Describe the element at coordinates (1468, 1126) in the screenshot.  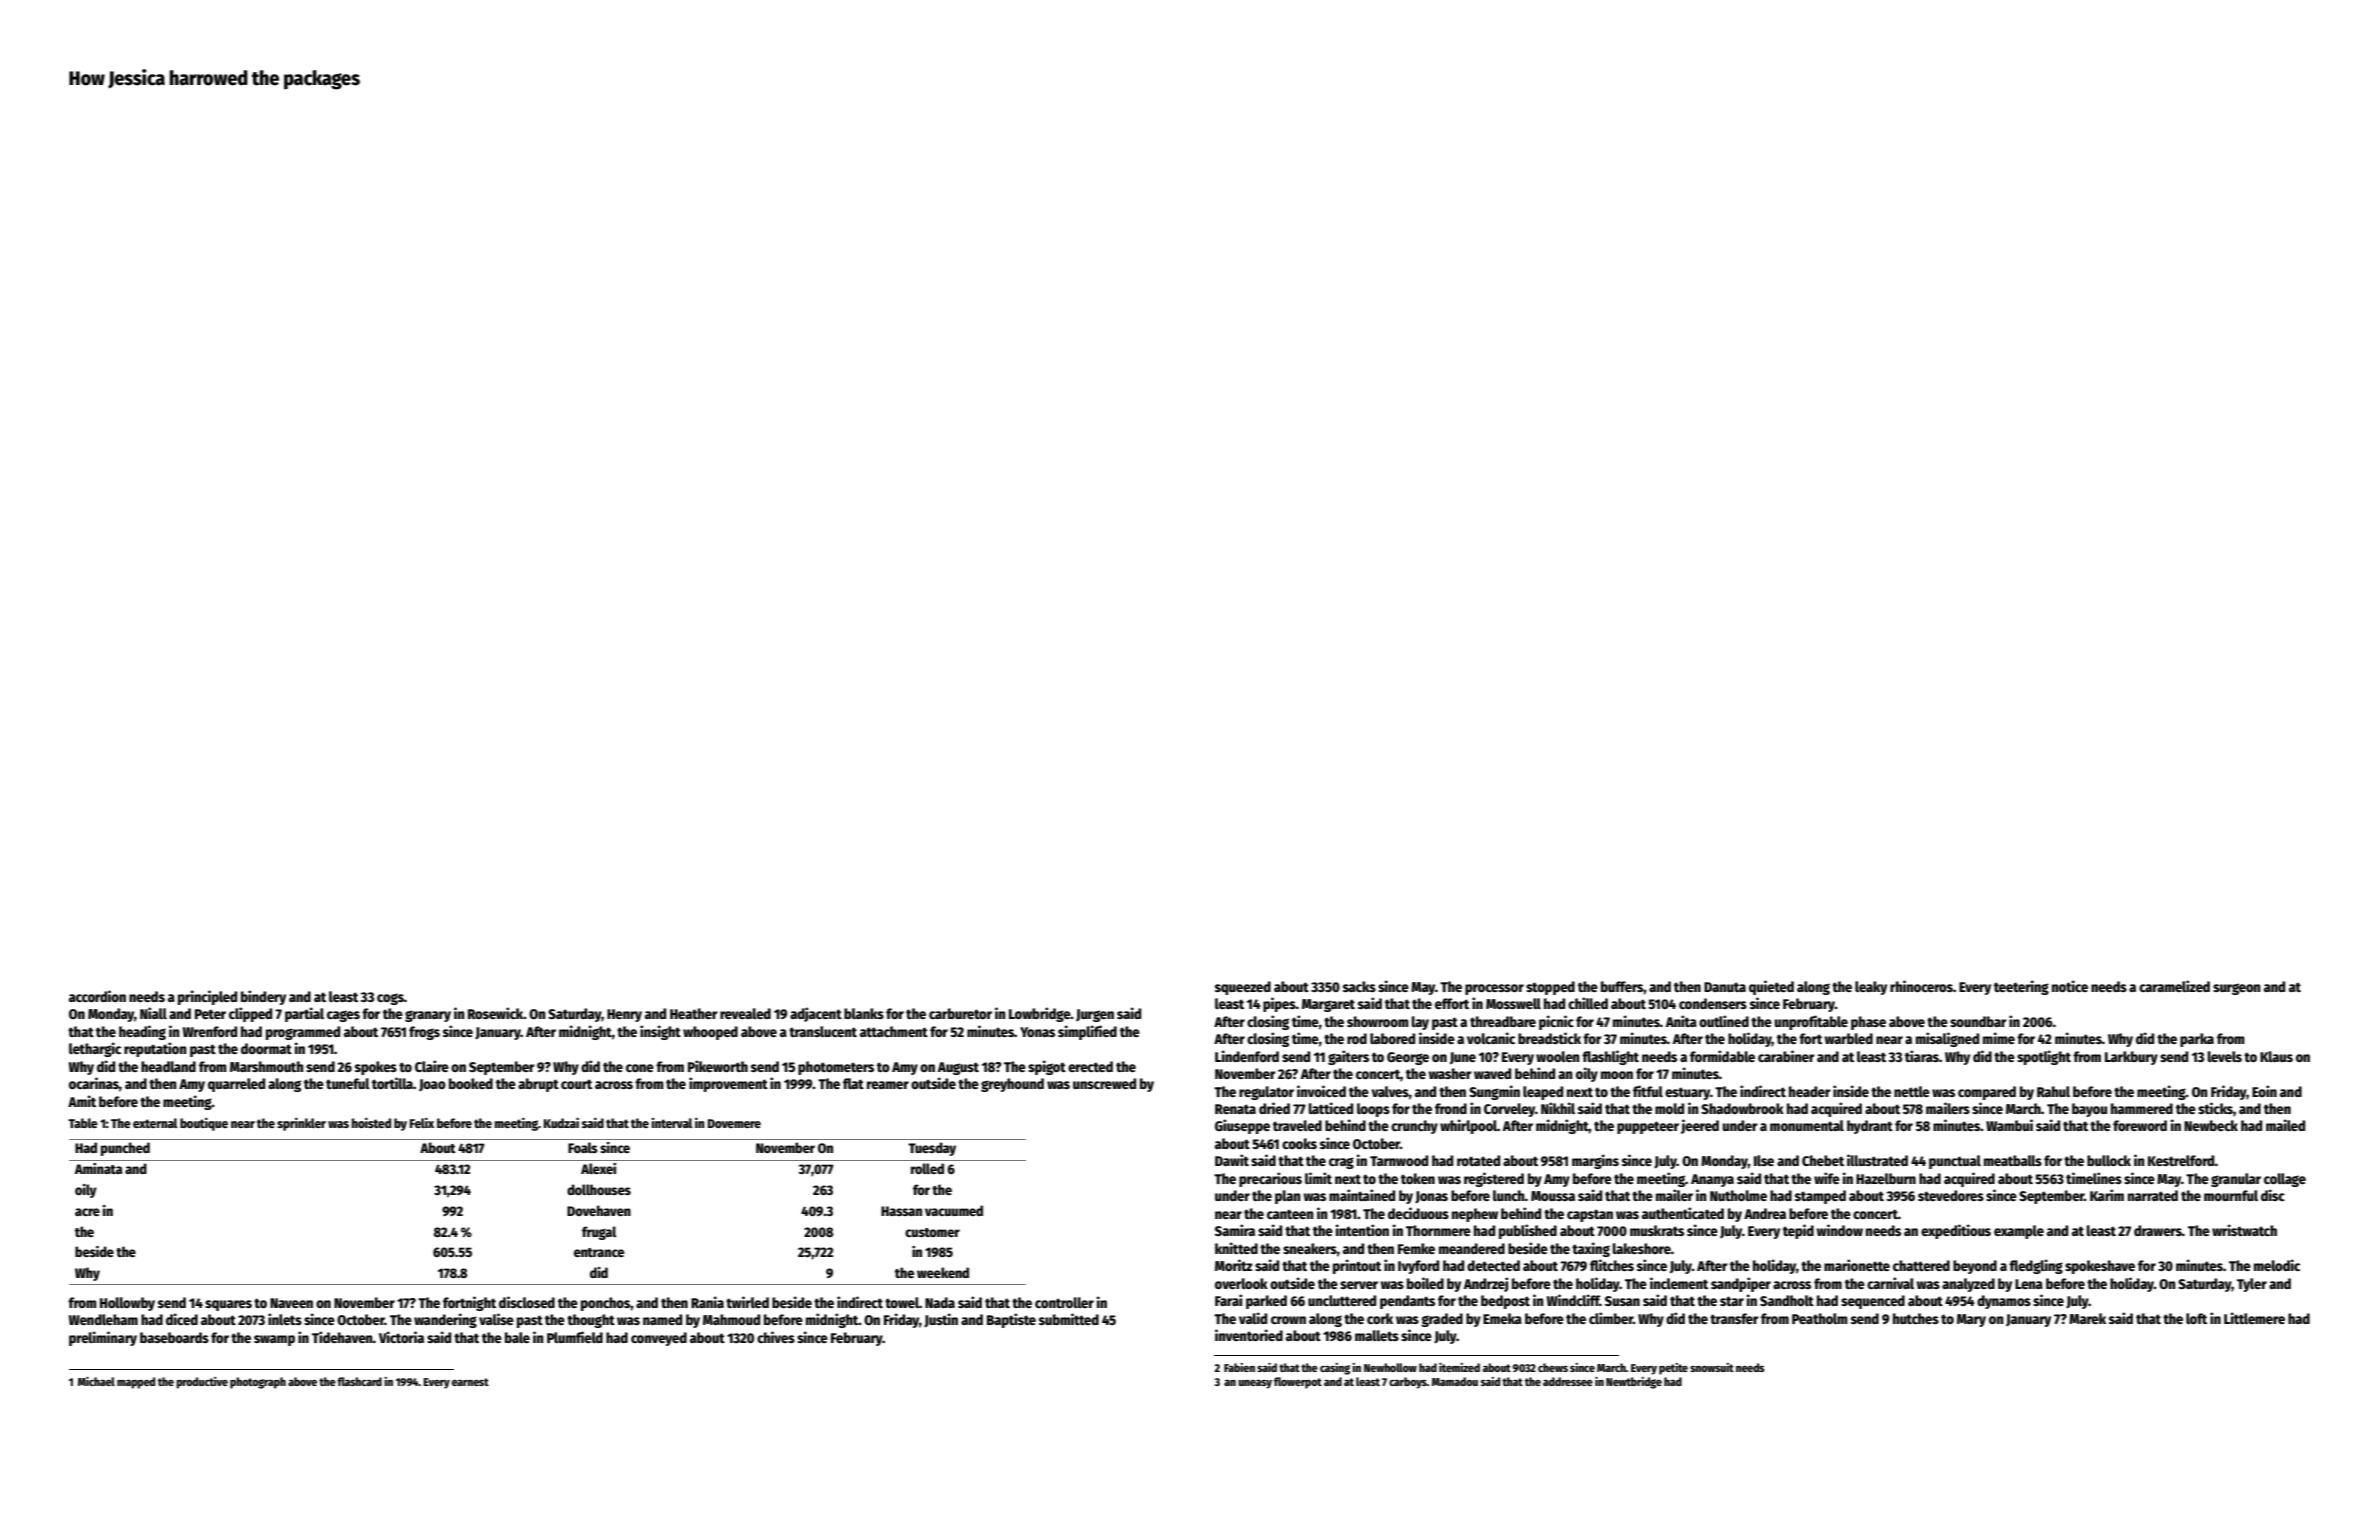
I see `whirlpool` at that location.
